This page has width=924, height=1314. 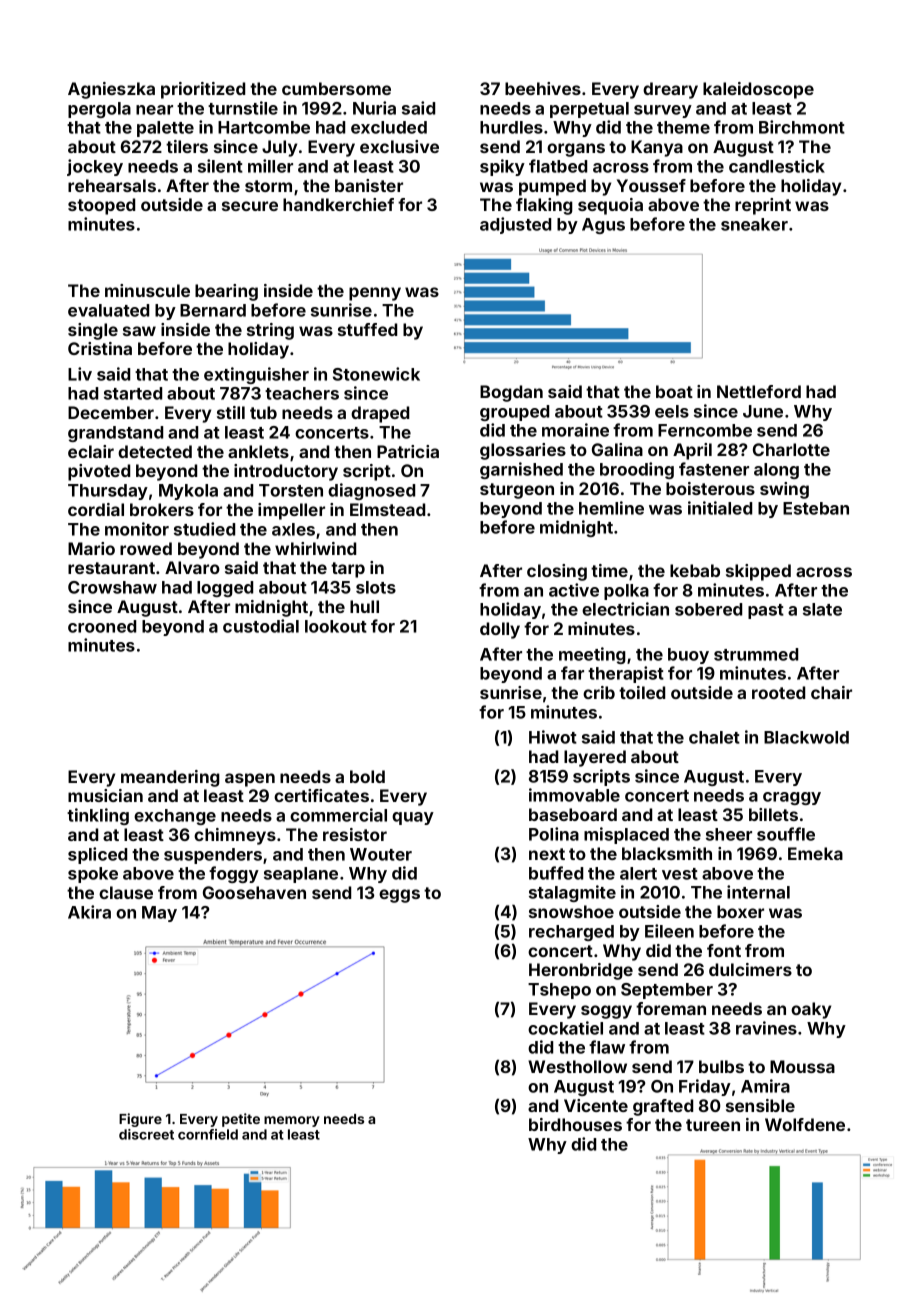 I want to click on beehives, so click(x=543, y=88).
